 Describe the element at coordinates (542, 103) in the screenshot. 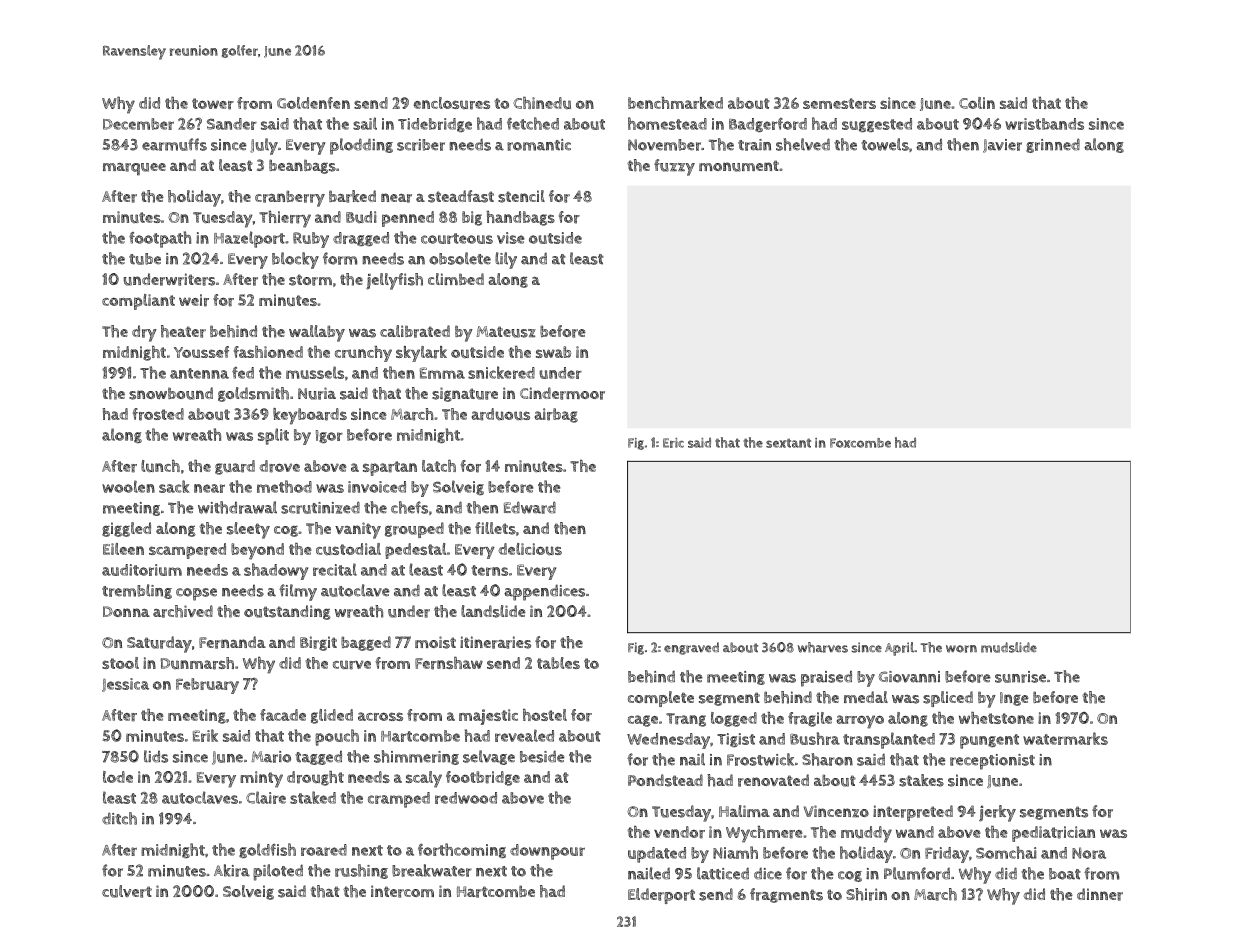

I see `Chinedu` at that location.
